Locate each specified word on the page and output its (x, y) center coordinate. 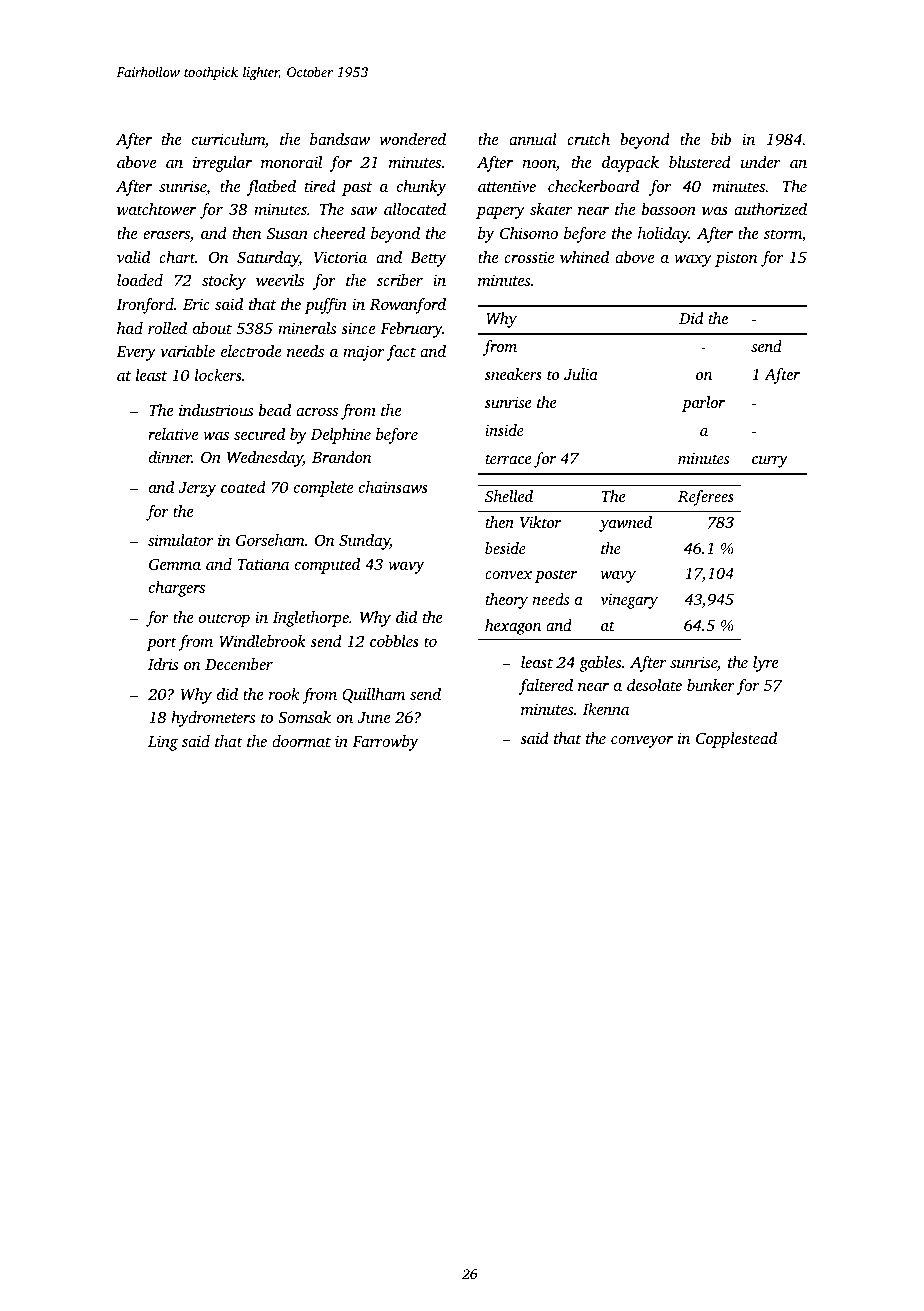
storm (783, 235)
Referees (706, 498)
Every (136, 353)
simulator (180, 540)
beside (505, 548)
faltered (546, 687)
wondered (412, 139)
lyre (766, 664)
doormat (301, 741)
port (162, 644)
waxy (693, 261)
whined (584, 257)
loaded (140, 280)
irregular (222, 164)
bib (721, 139)
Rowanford (408, 306)
